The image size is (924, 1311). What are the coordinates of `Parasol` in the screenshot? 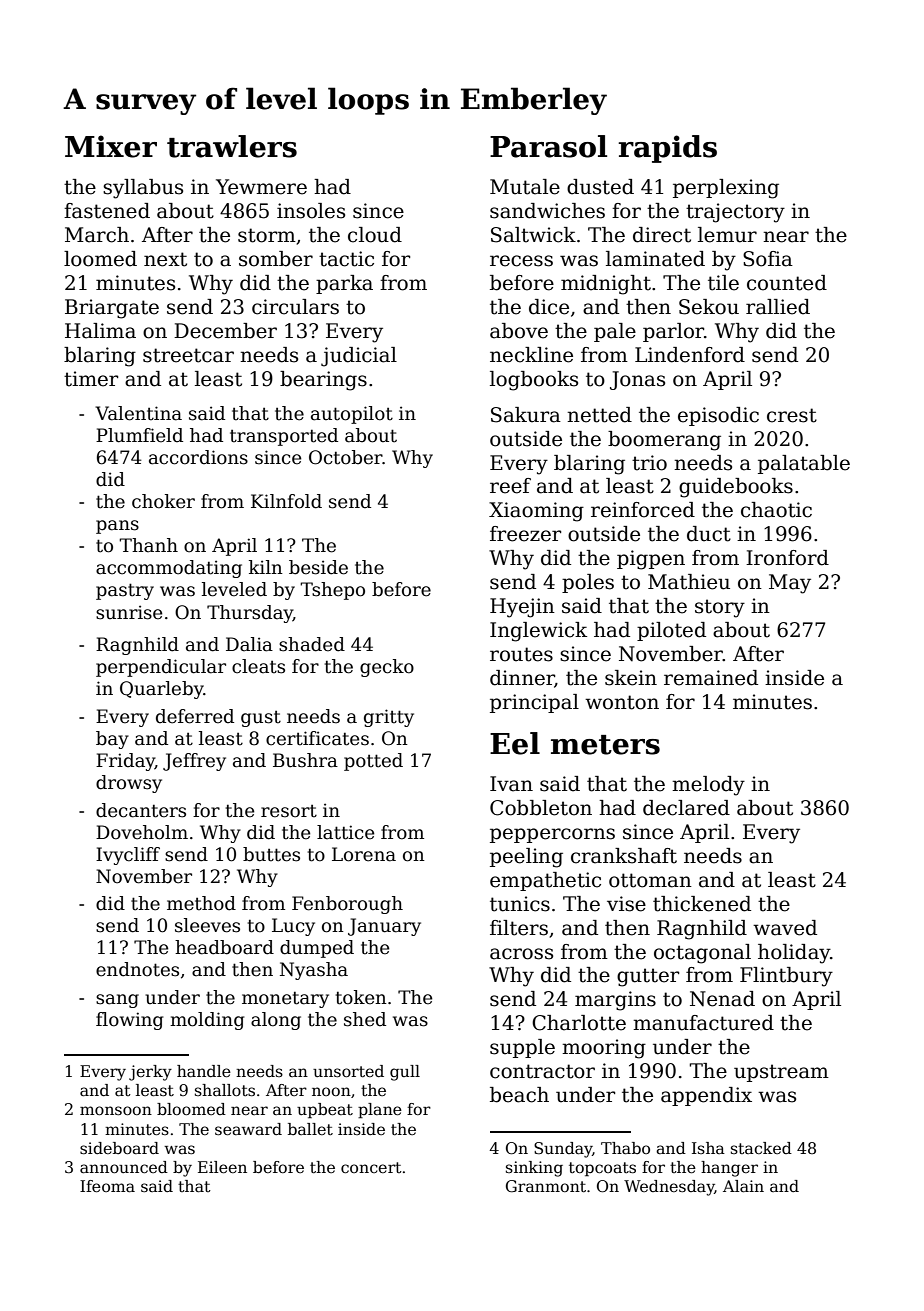 It's located at (548, 146).
